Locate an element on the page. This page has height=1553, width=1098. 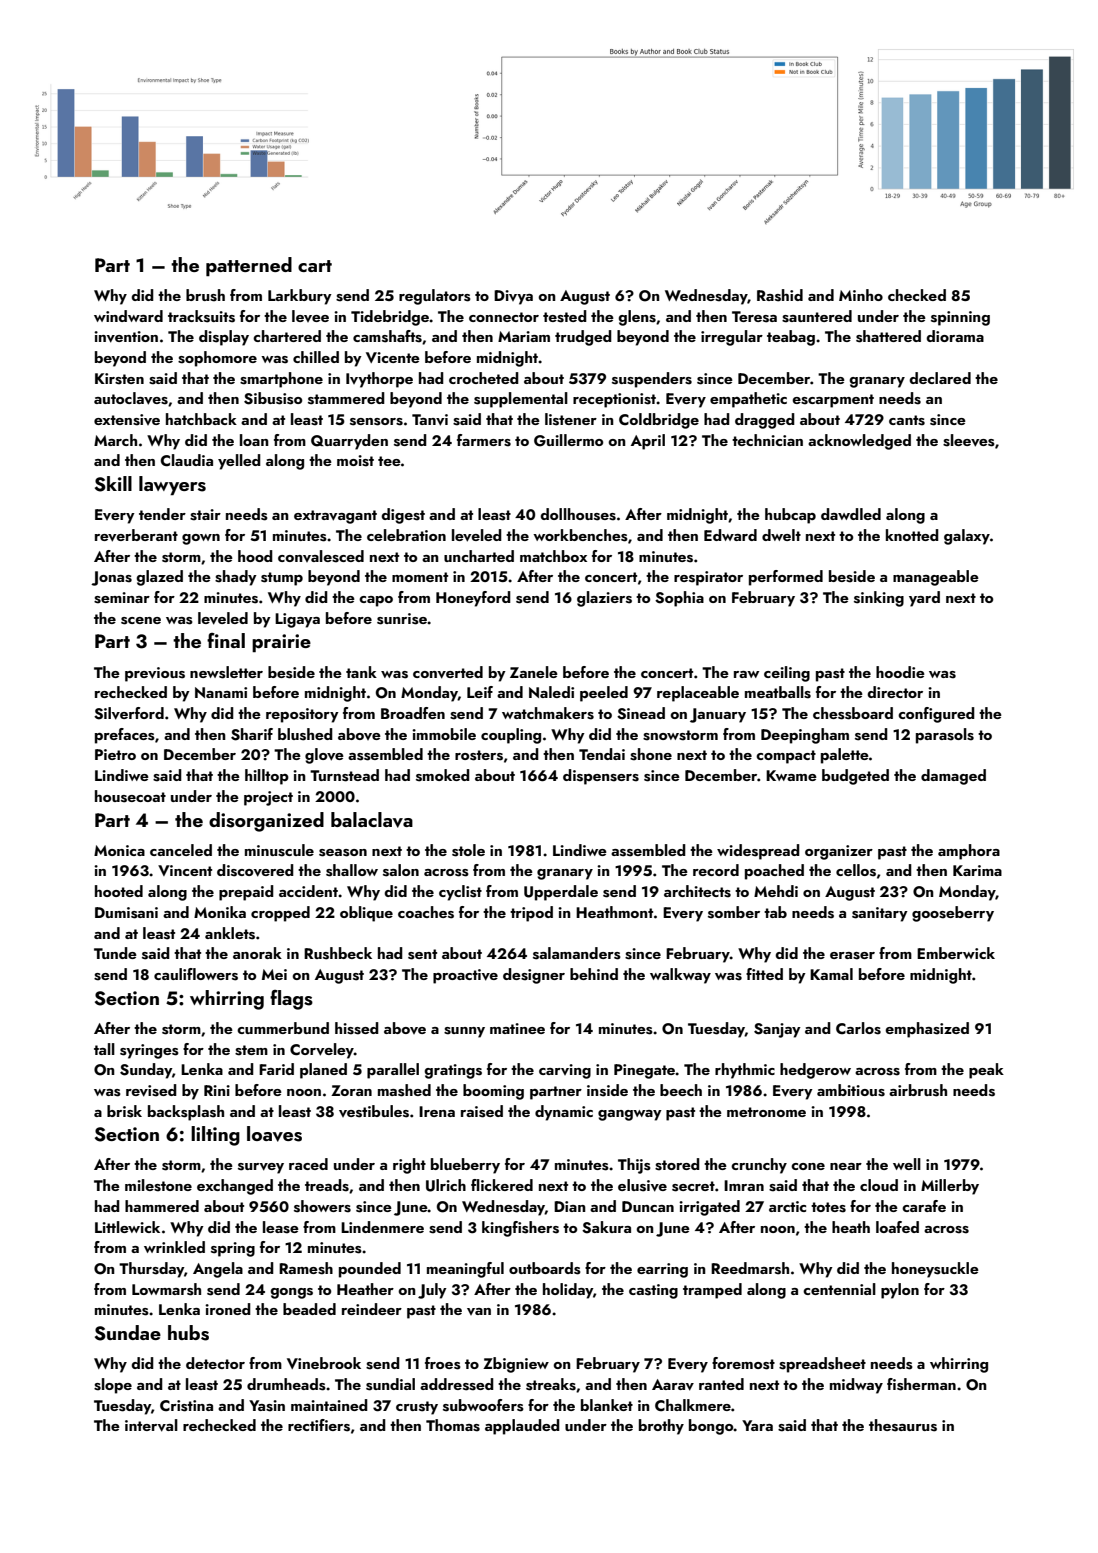
Tunde is located at coordinates (115, 953).
